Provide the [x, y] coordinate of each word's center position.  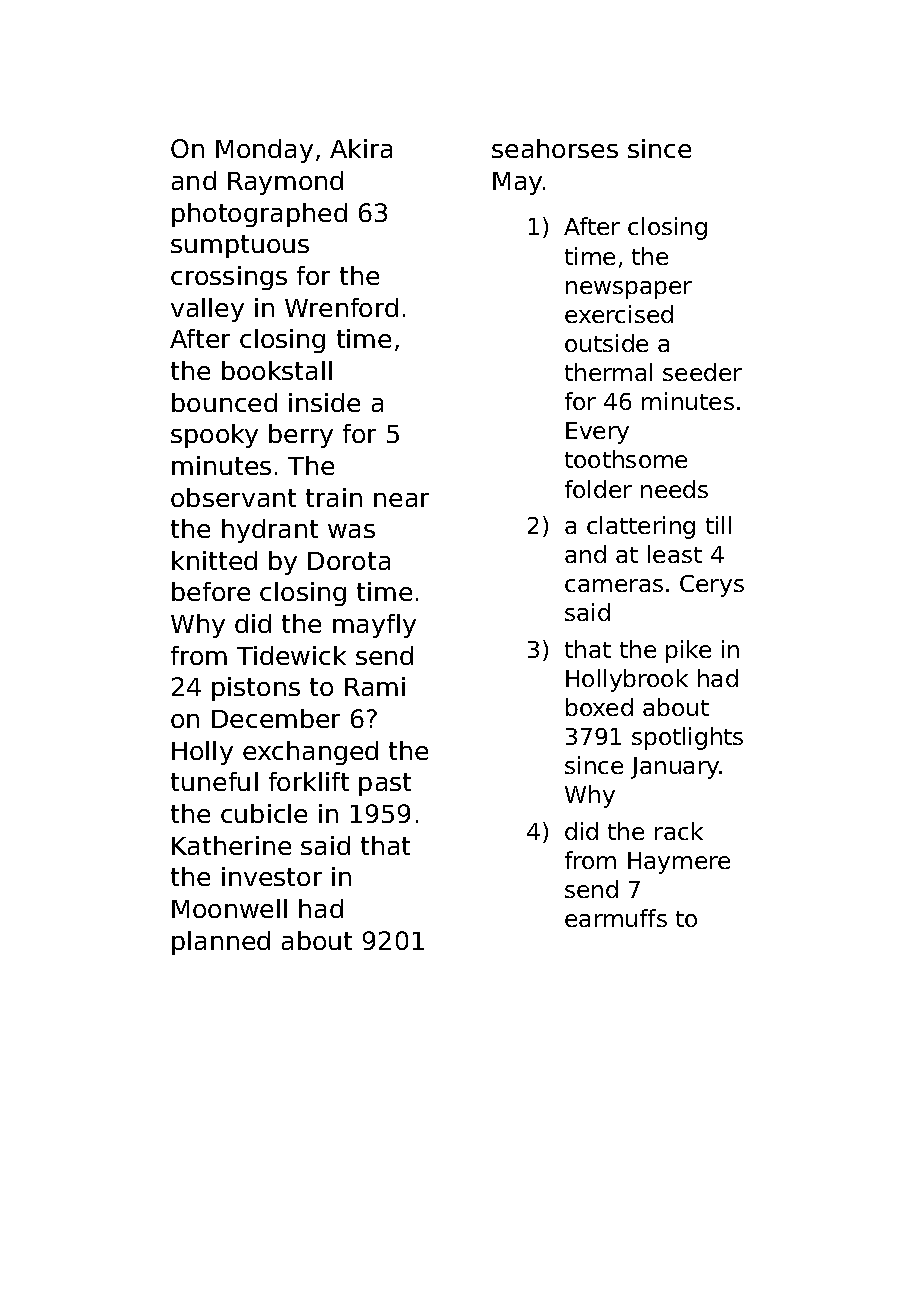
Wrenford [341, 307]
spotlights [687, 738]
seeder [702, 372]
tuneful [214, 781]
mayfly [374, 626]
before [211, 591]
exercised [619, 314]
